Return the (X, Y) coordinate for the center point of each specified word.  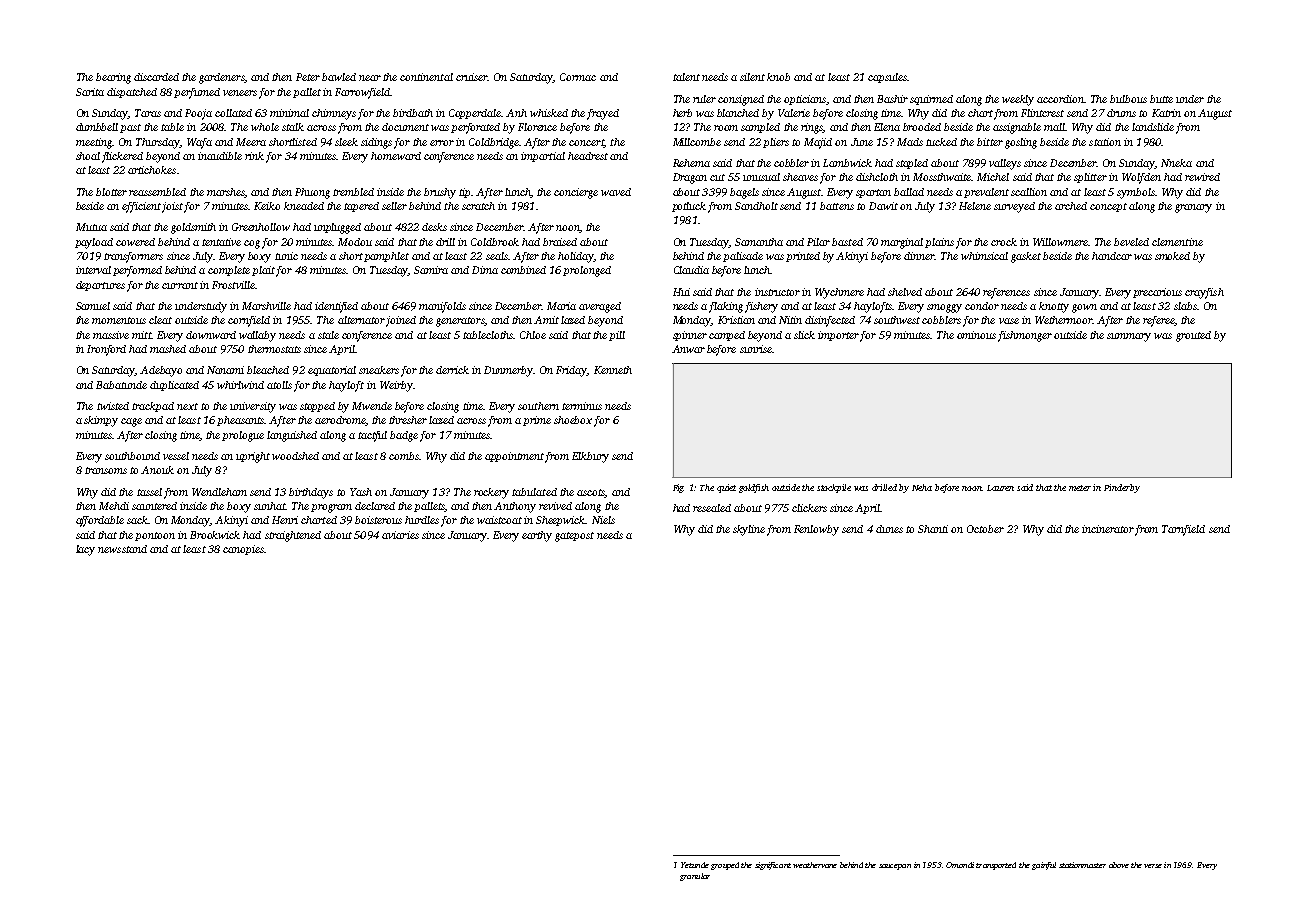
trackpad (153, 407)
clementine (1177, 242)
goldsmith (193, 228)
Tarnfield (1183, 530)
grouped (725, 866)
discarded (156, 77)
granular (695, 877)
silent (752, 77)
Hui (681, 292)
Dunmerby (509, 371)
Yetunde (695, 865)
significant (773, 866)
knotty (1054, 307)
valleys (1005, 164)
